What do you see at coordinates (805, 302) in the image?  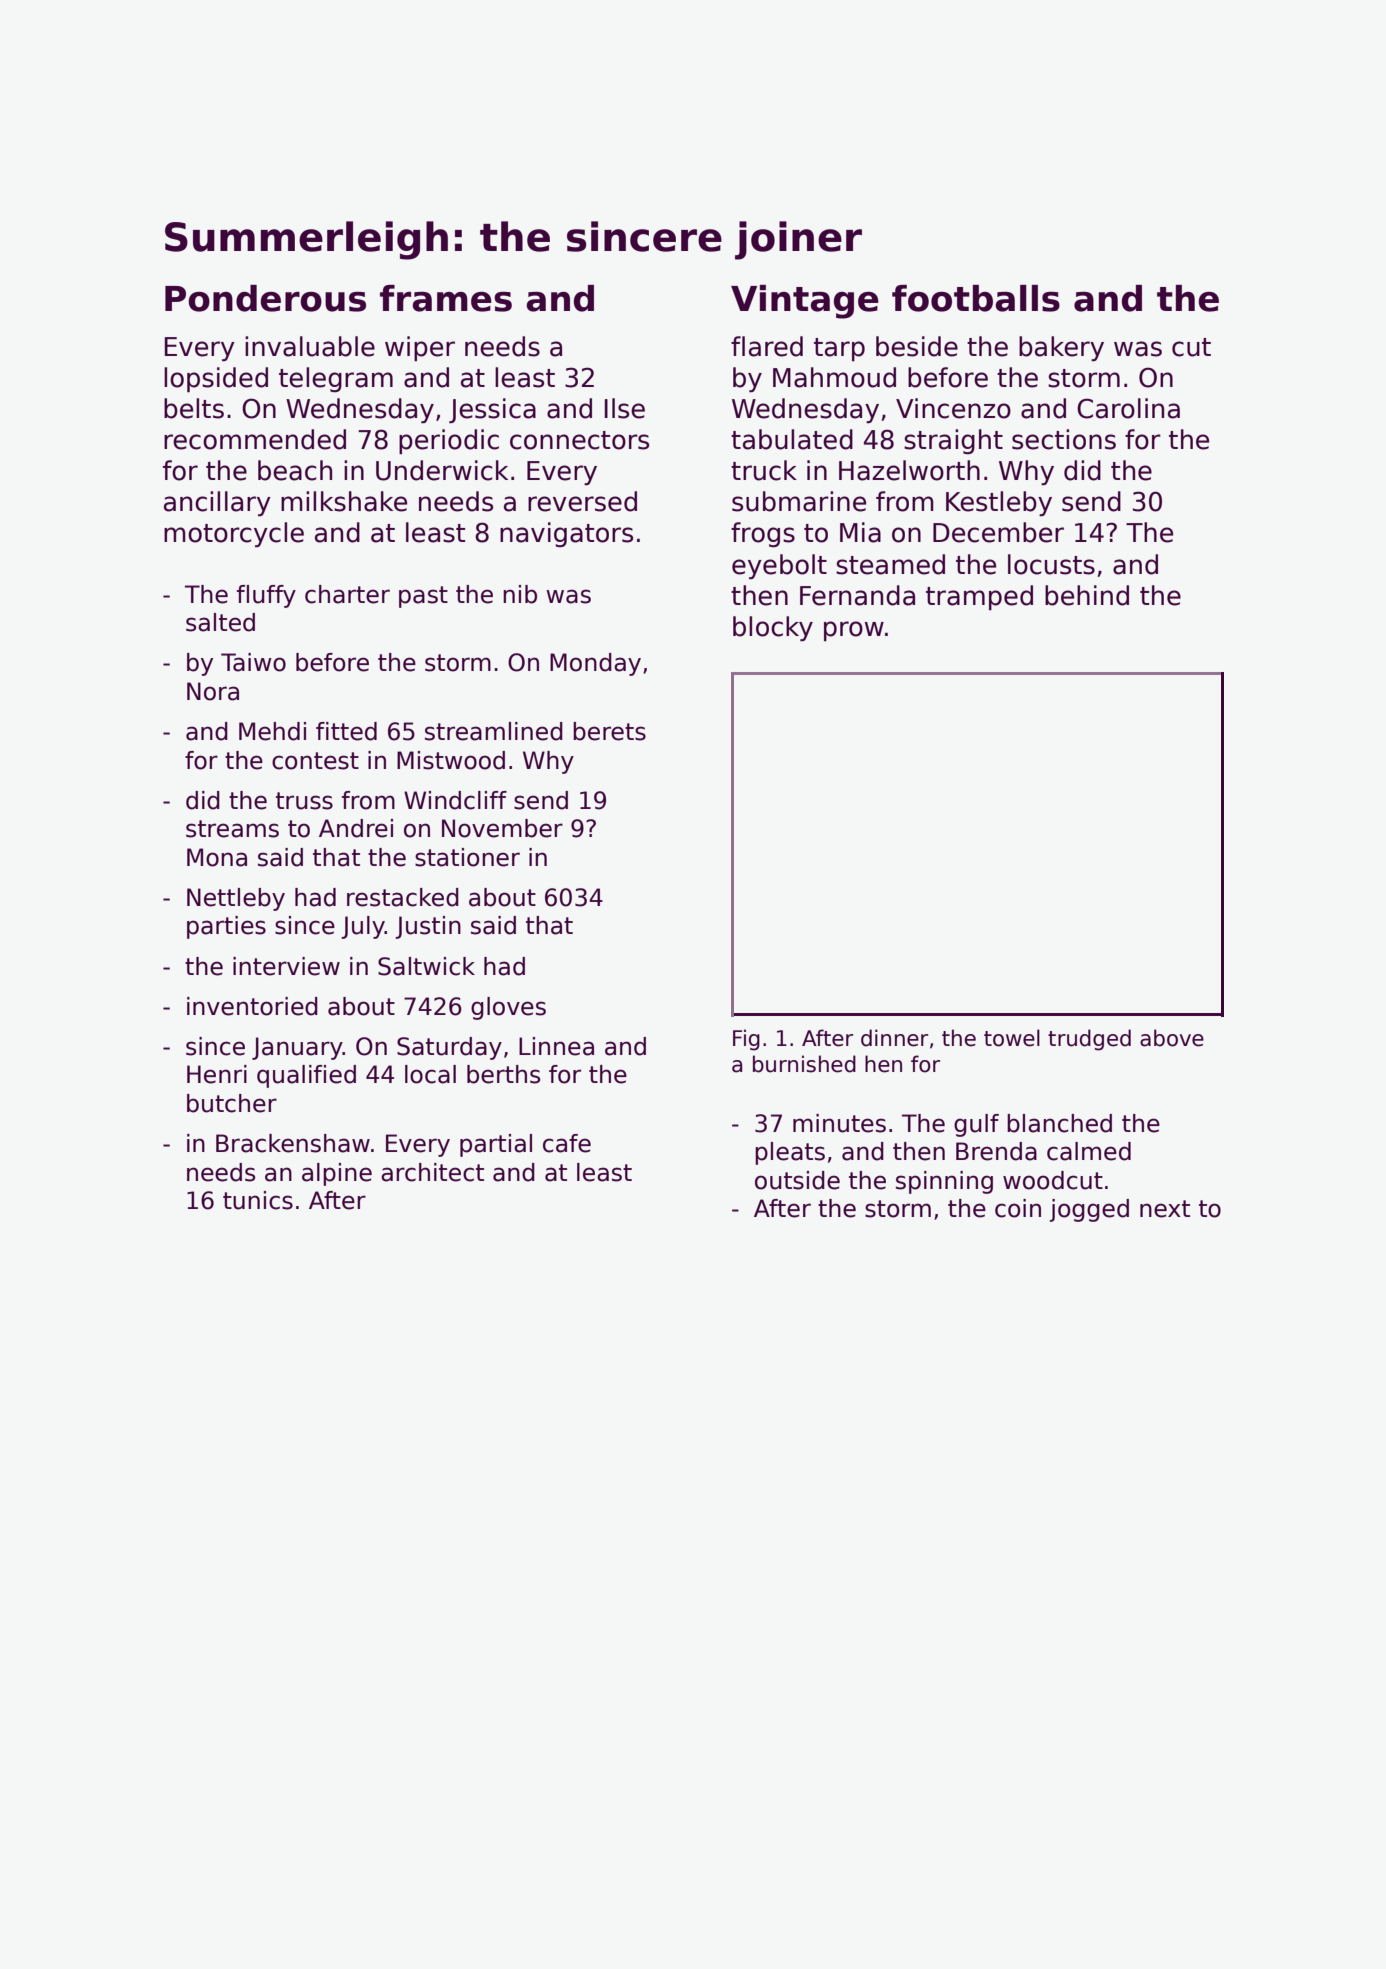 I see `Vintage` at bounding box center [805, 302].
